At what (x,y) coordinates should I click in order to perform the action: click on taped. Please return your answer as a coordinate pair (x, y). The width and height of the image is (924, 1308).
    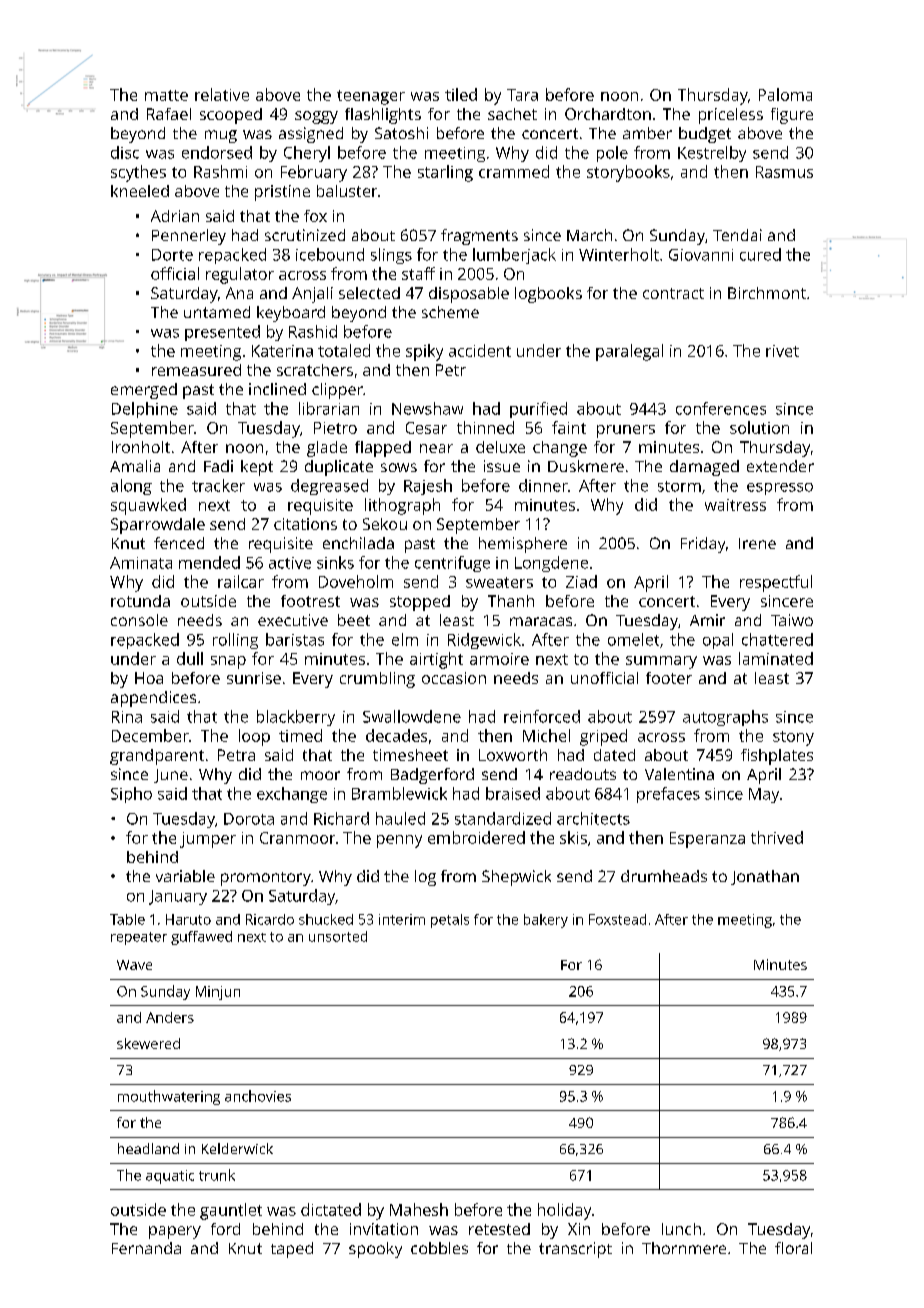
    Looking at the image, I should click on (292, 1250).
